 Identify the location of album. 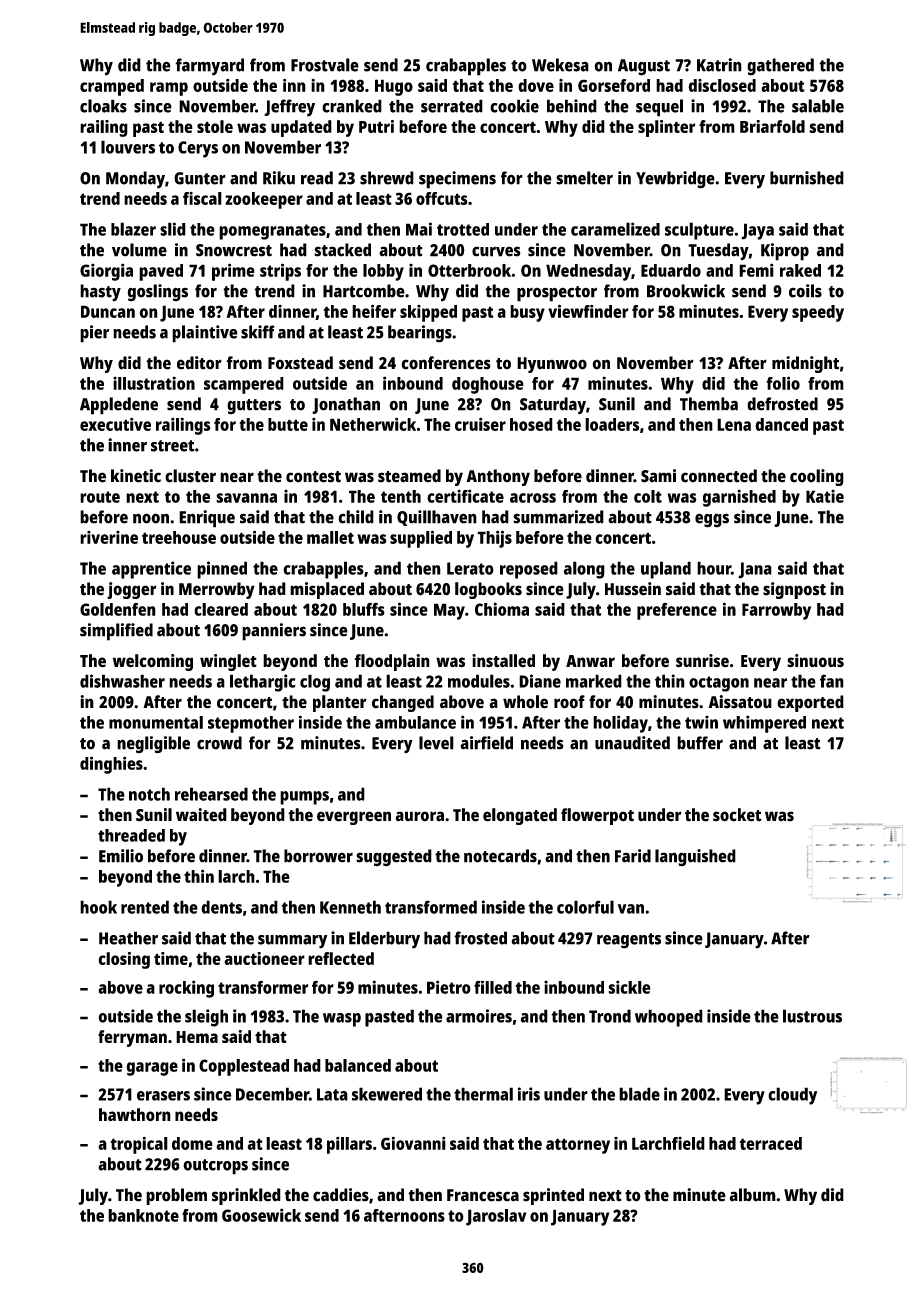
(752, 1195).
